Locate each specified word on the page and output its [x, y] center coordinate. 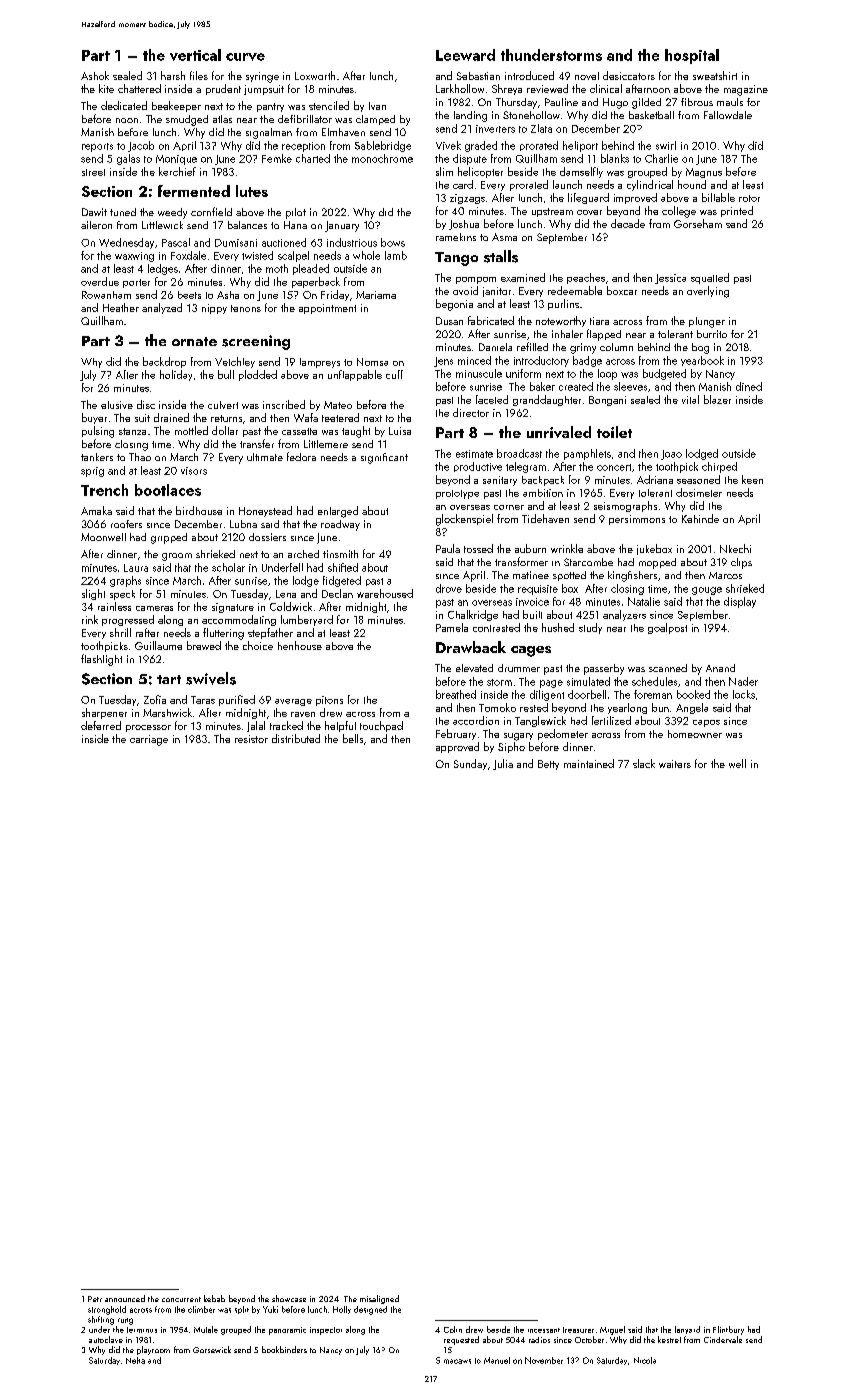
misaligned [379, 1299]
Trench [104, 490]
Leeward [465, 55]
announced [125, 1298]
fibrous [697, 102]
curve [245, 57]
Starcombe [588, 562]
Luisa [400, 431]
